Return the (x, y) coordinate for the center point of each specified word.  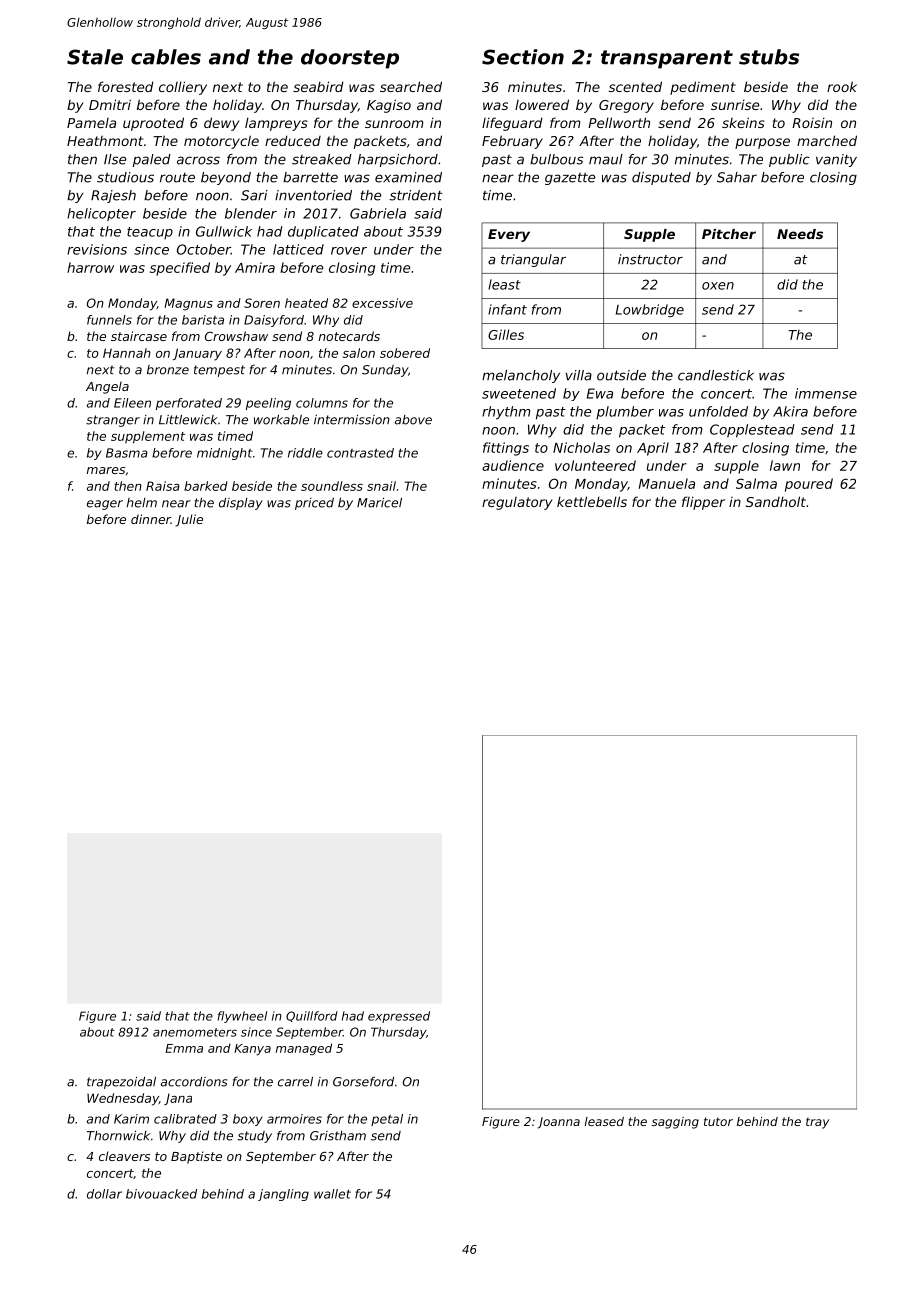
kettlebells (592, 501)
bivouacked (161, 1194)
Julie (189, 520)
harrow (90, 267)
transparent (667, 59)
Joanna (559, 1123)
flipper (703, 503)
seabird (318, 86)
